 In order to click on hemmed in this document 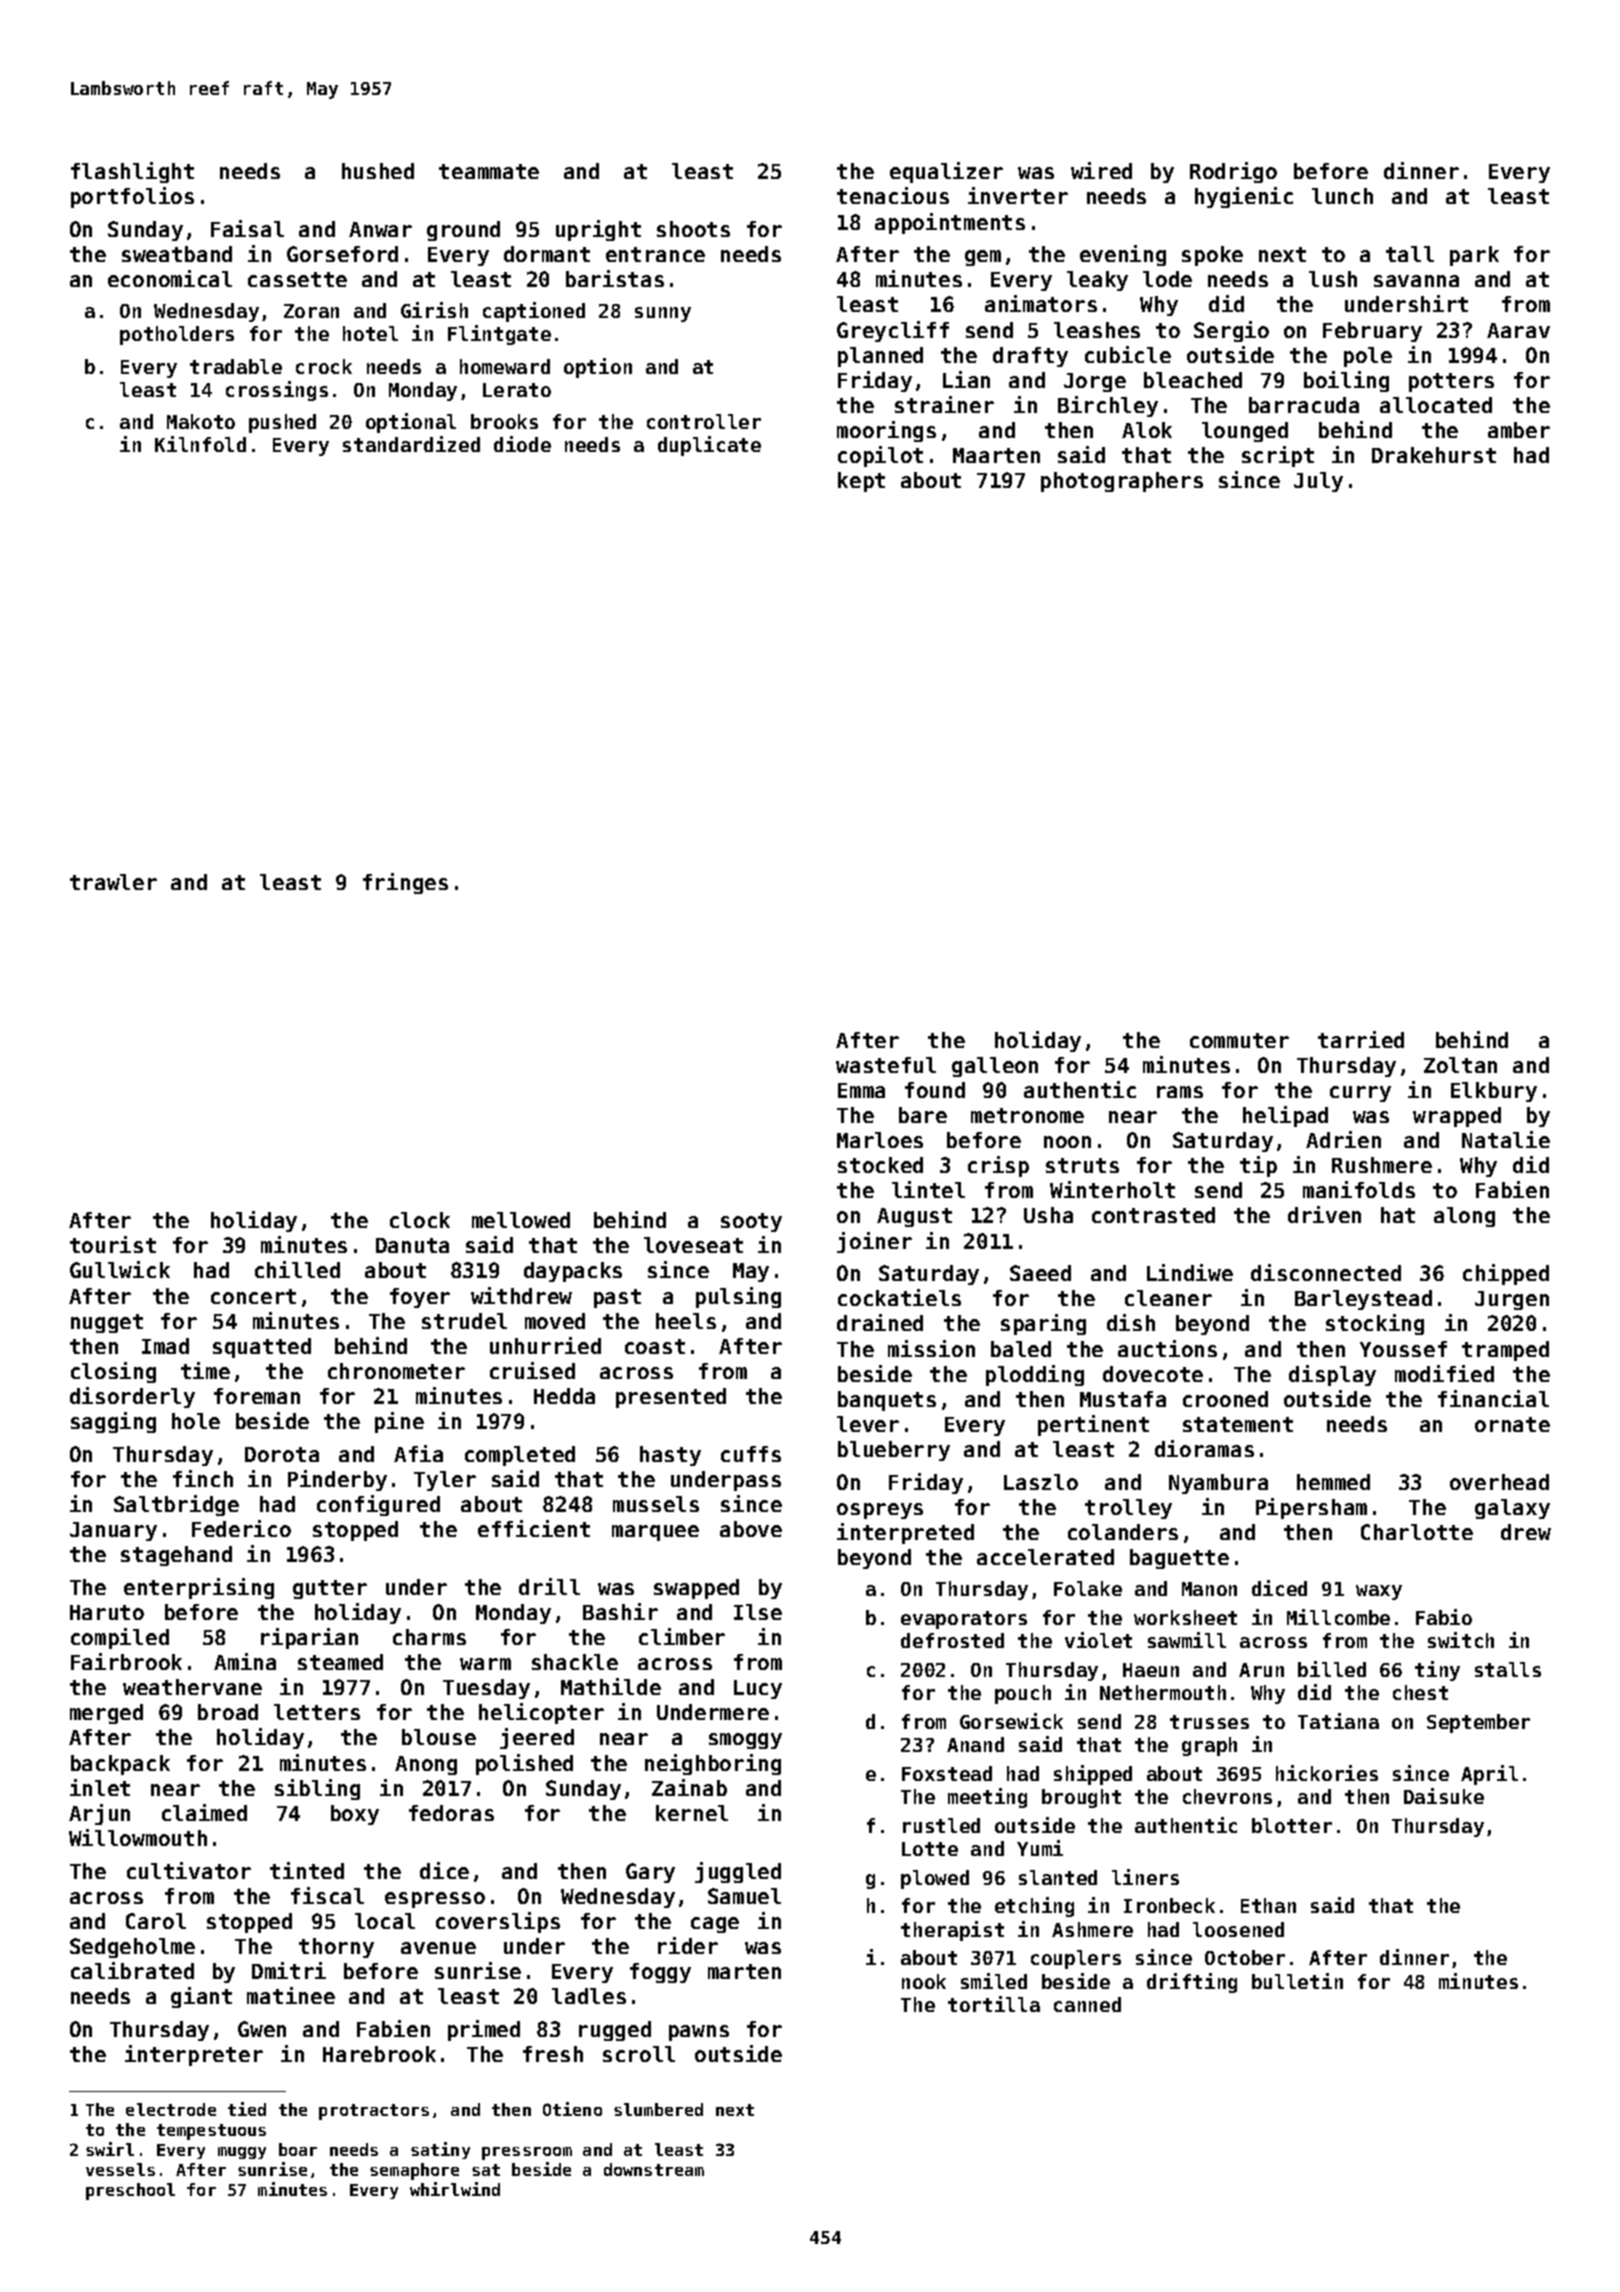, I will do `click(1333, 1482)`.
